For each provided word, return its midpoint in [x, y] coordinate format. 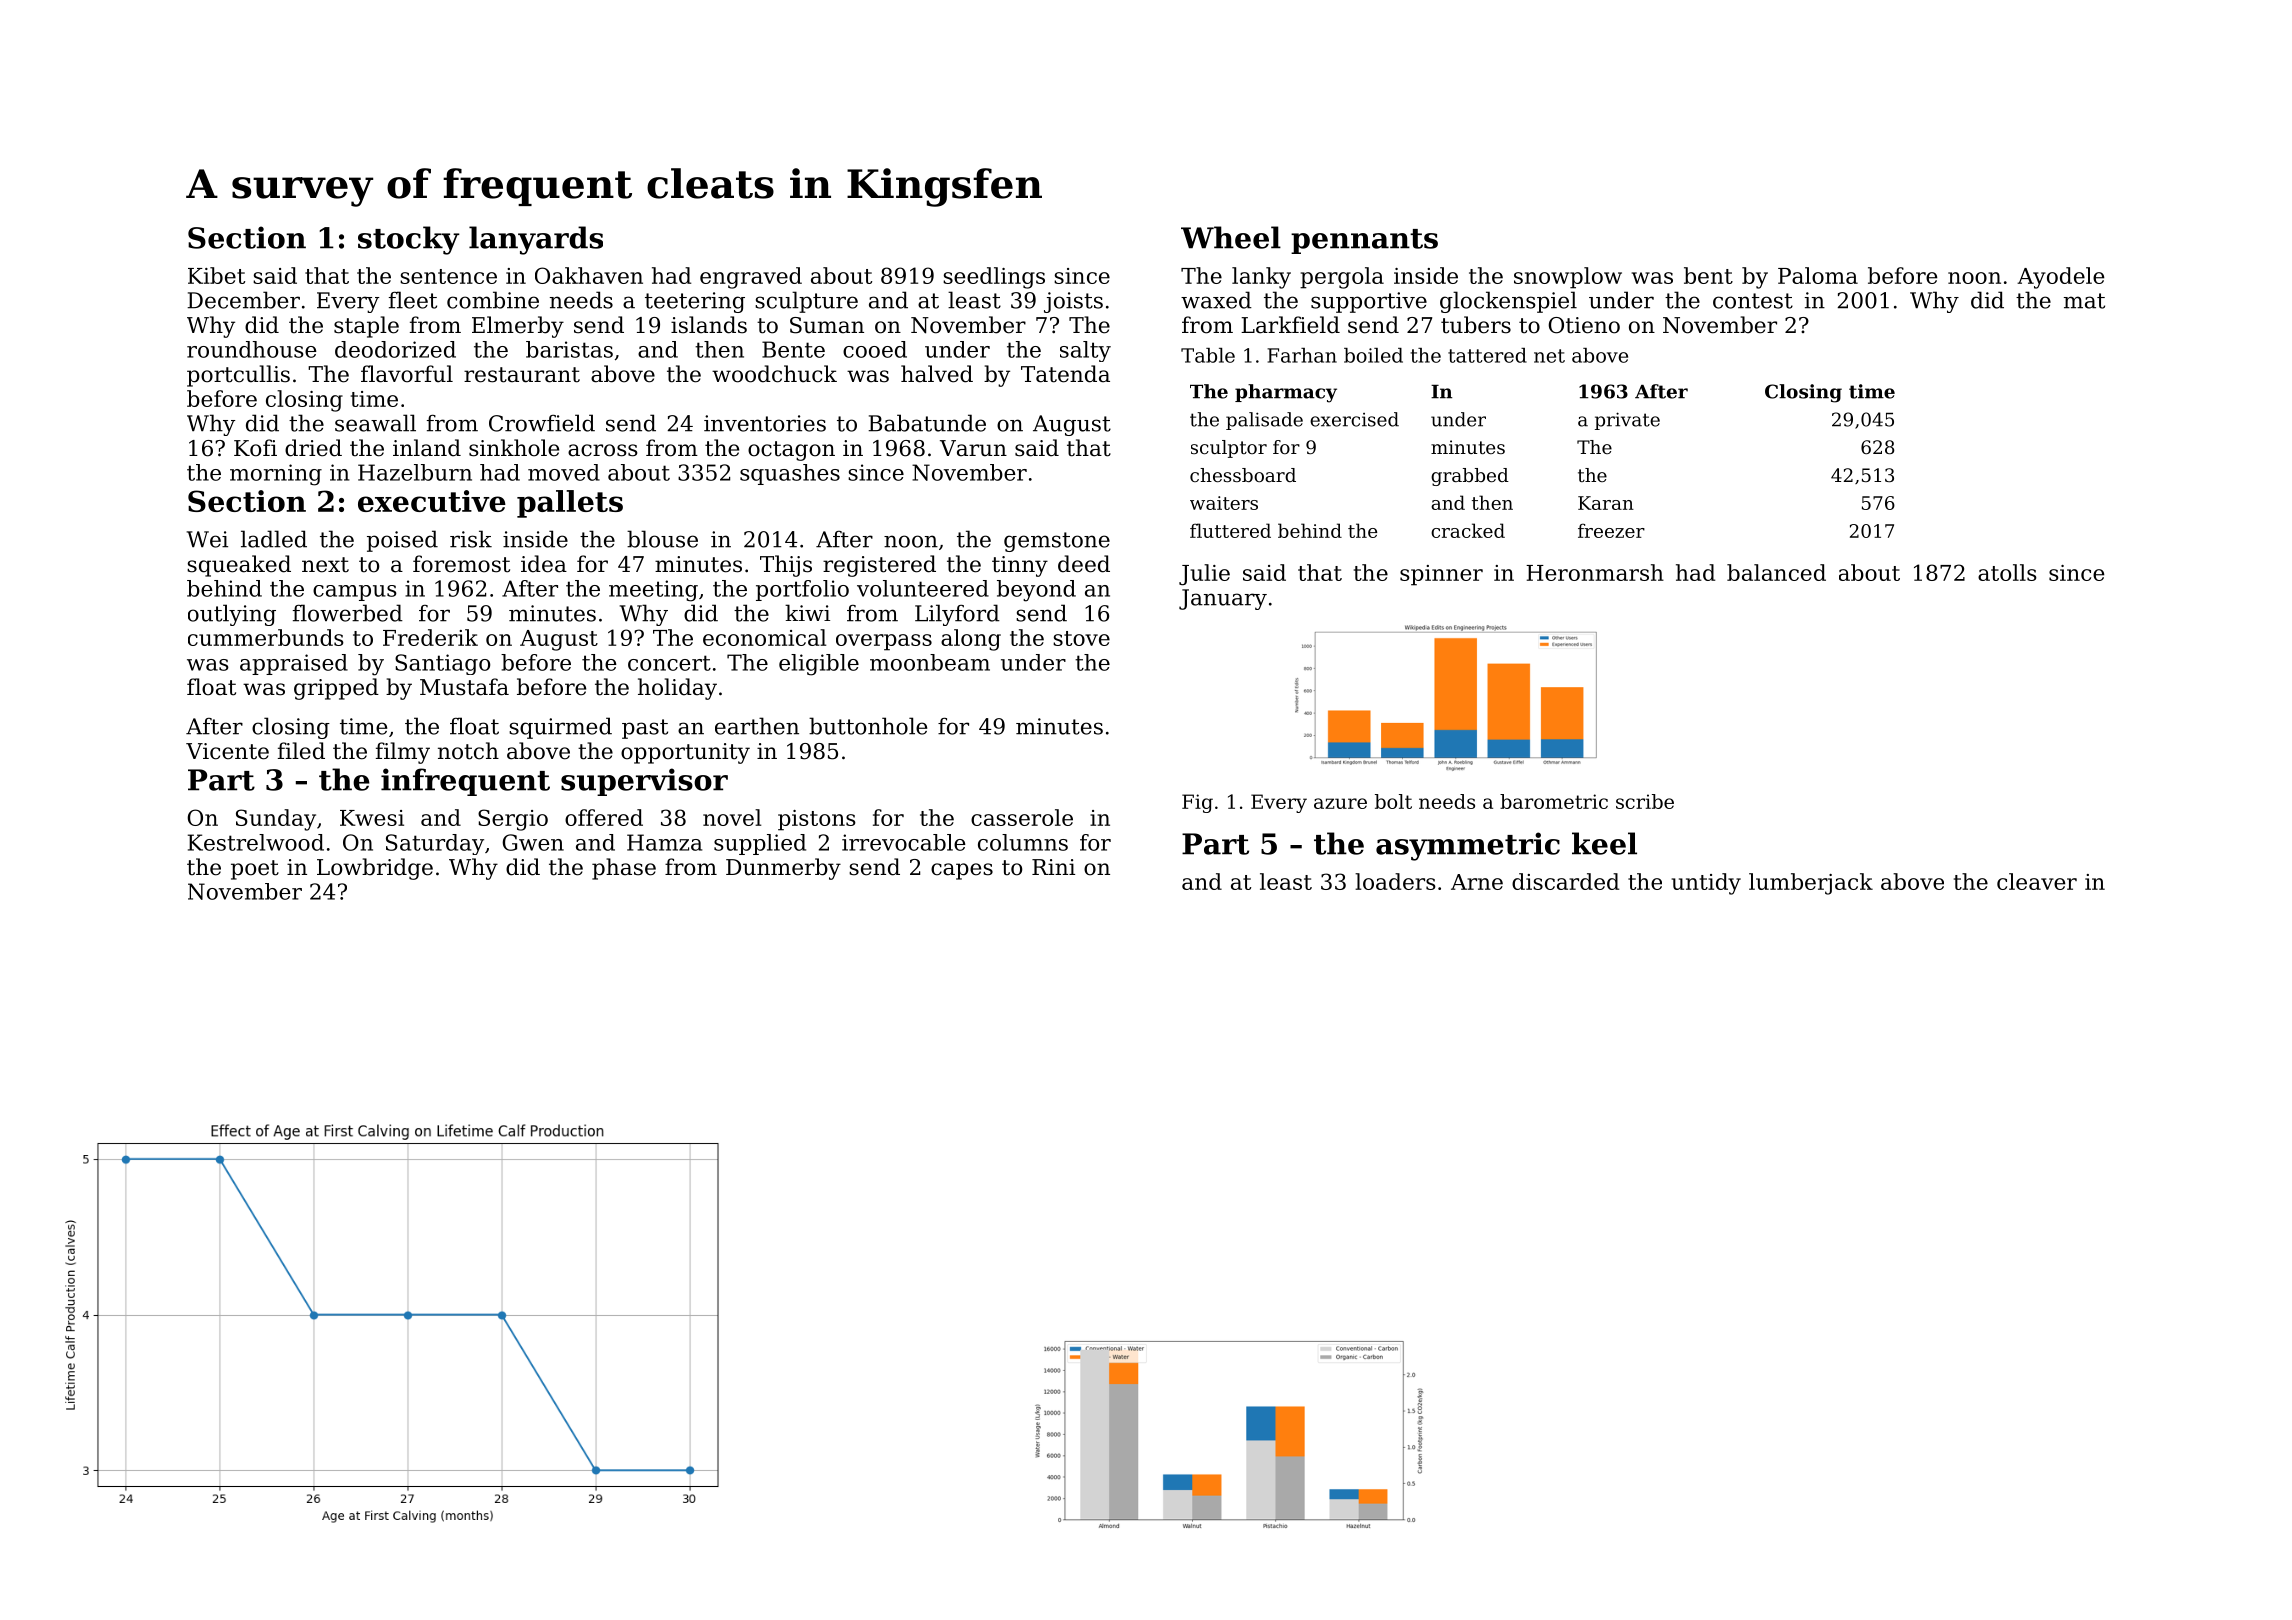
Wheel [1231, 237]
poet [255, 870]
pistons [817, 820]
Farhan [1302, 355]
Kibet [216, 275]
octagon [791, 451]
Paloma [1818, 275]
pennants [1364, 241]
